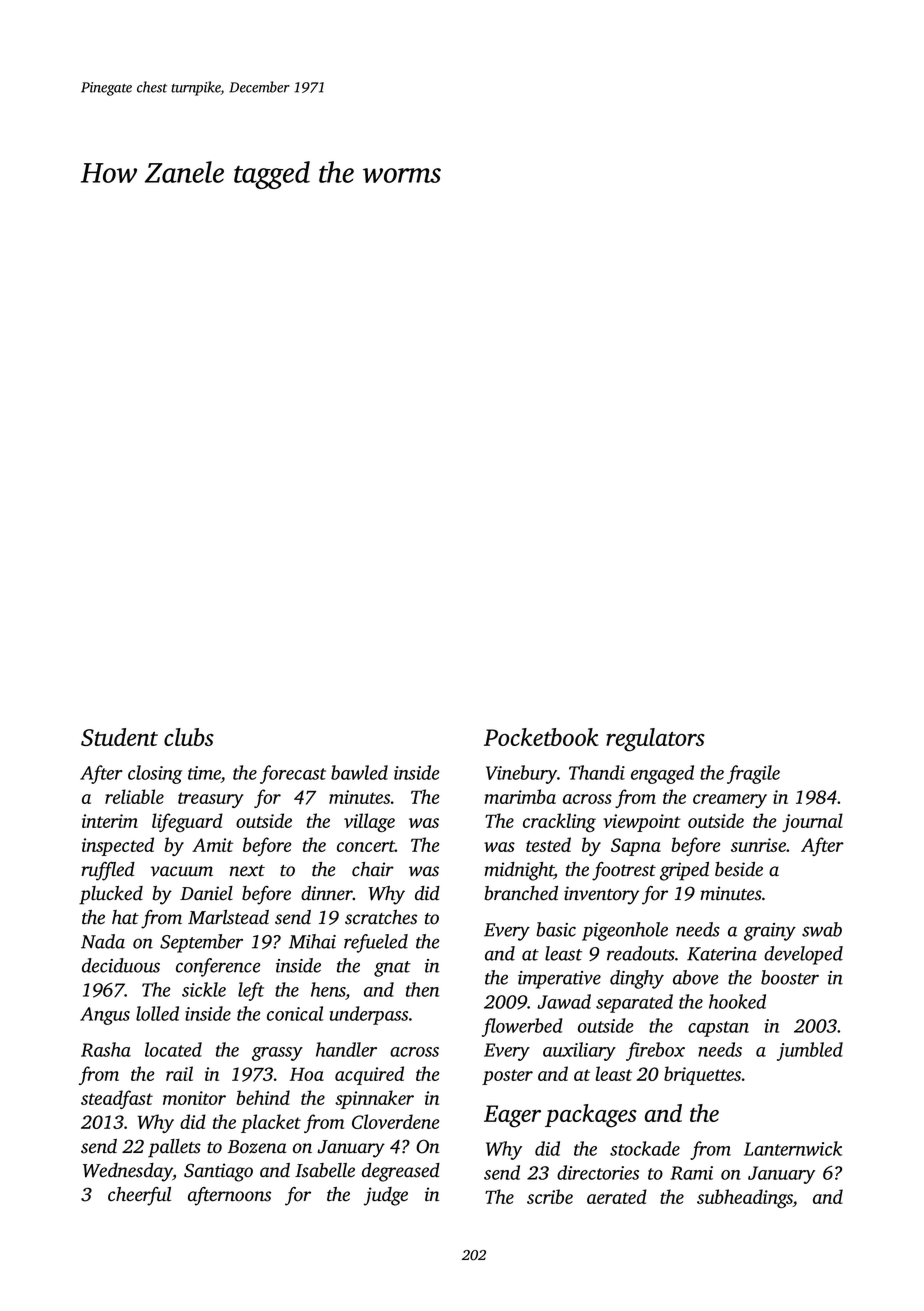  What do you see at coordinates (522, 1027) in the document?
I see `flowerbed` at bounding box center [522, 1027].
